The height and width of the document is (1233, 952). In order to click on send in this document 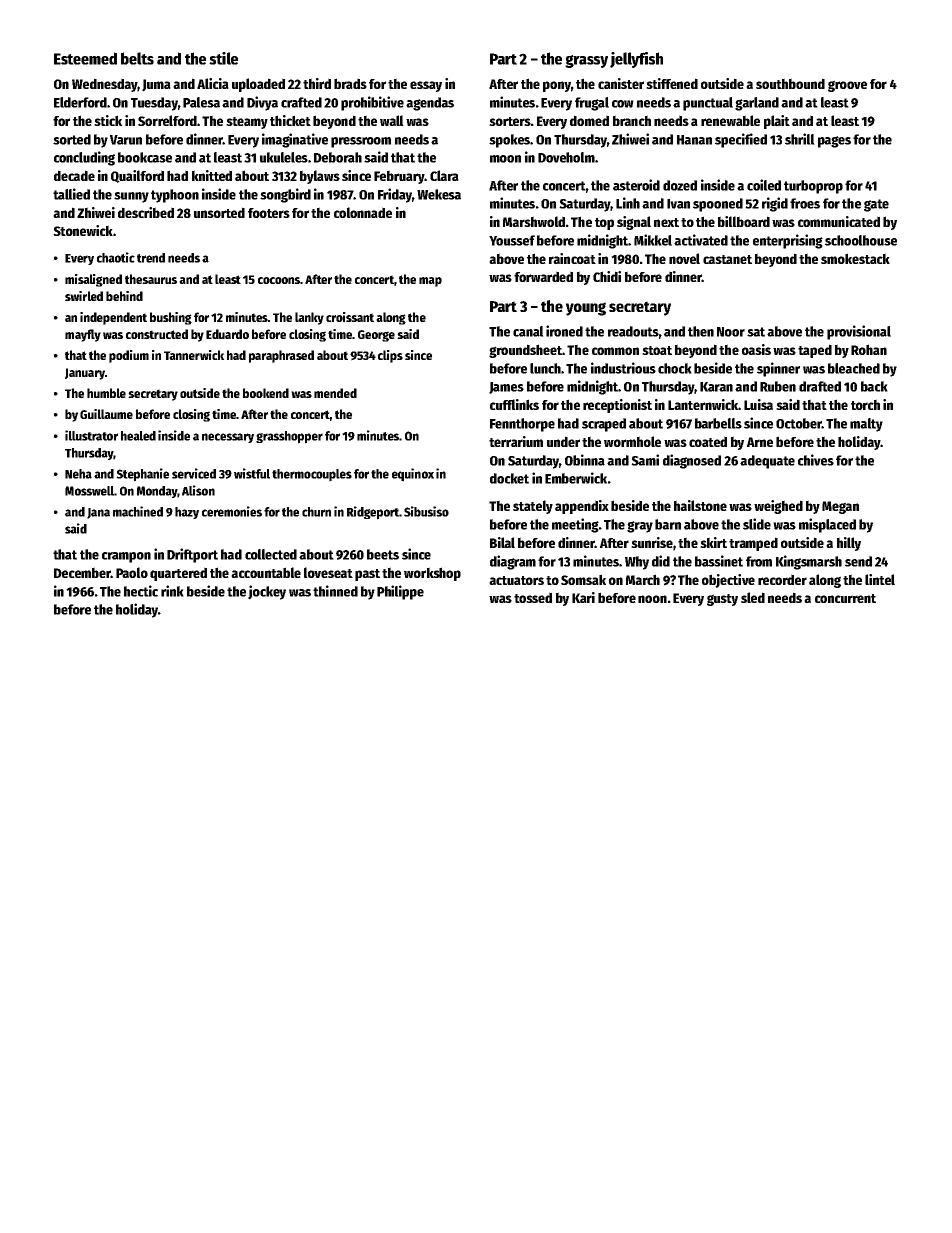, I will do `click(858, 561)`.
